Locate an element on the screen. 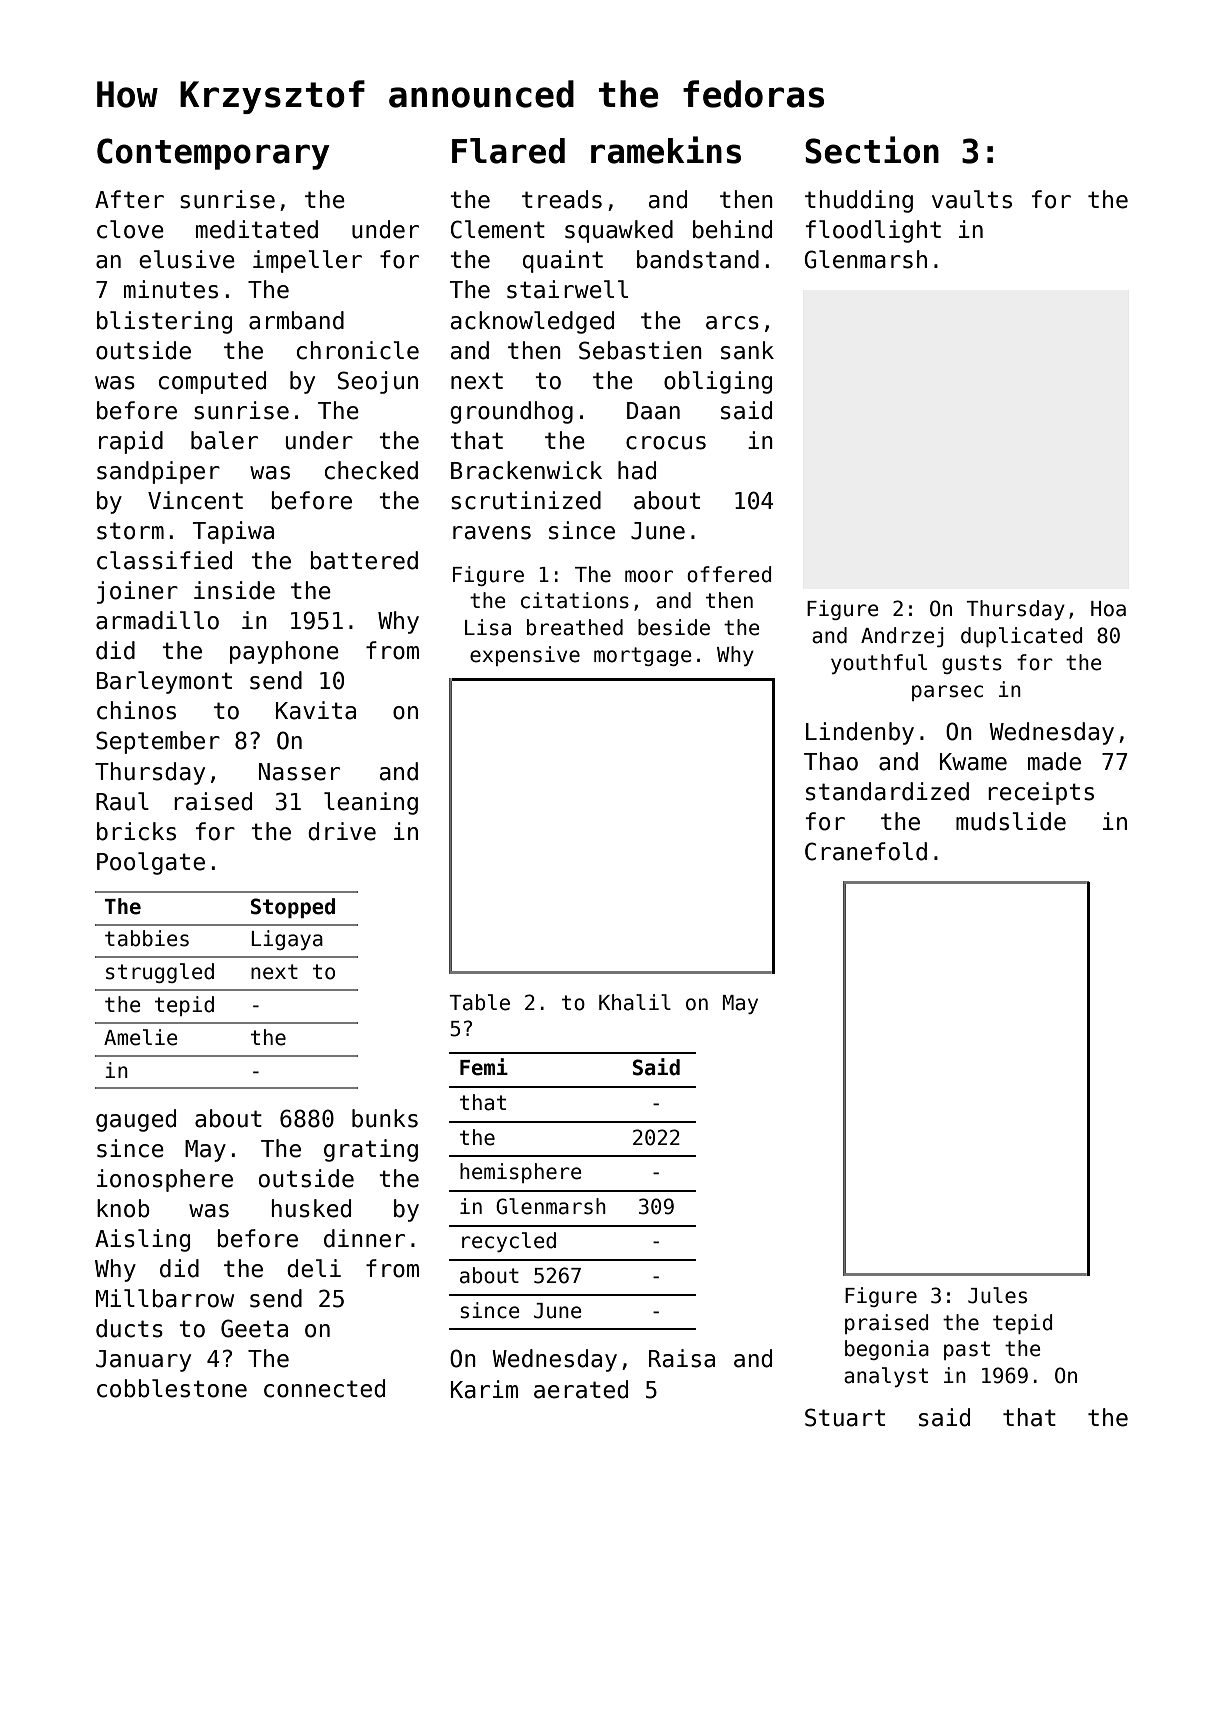 The height and width of the screenshot is (1731, 1224). ramekins is located at coordinates (666, 150).
